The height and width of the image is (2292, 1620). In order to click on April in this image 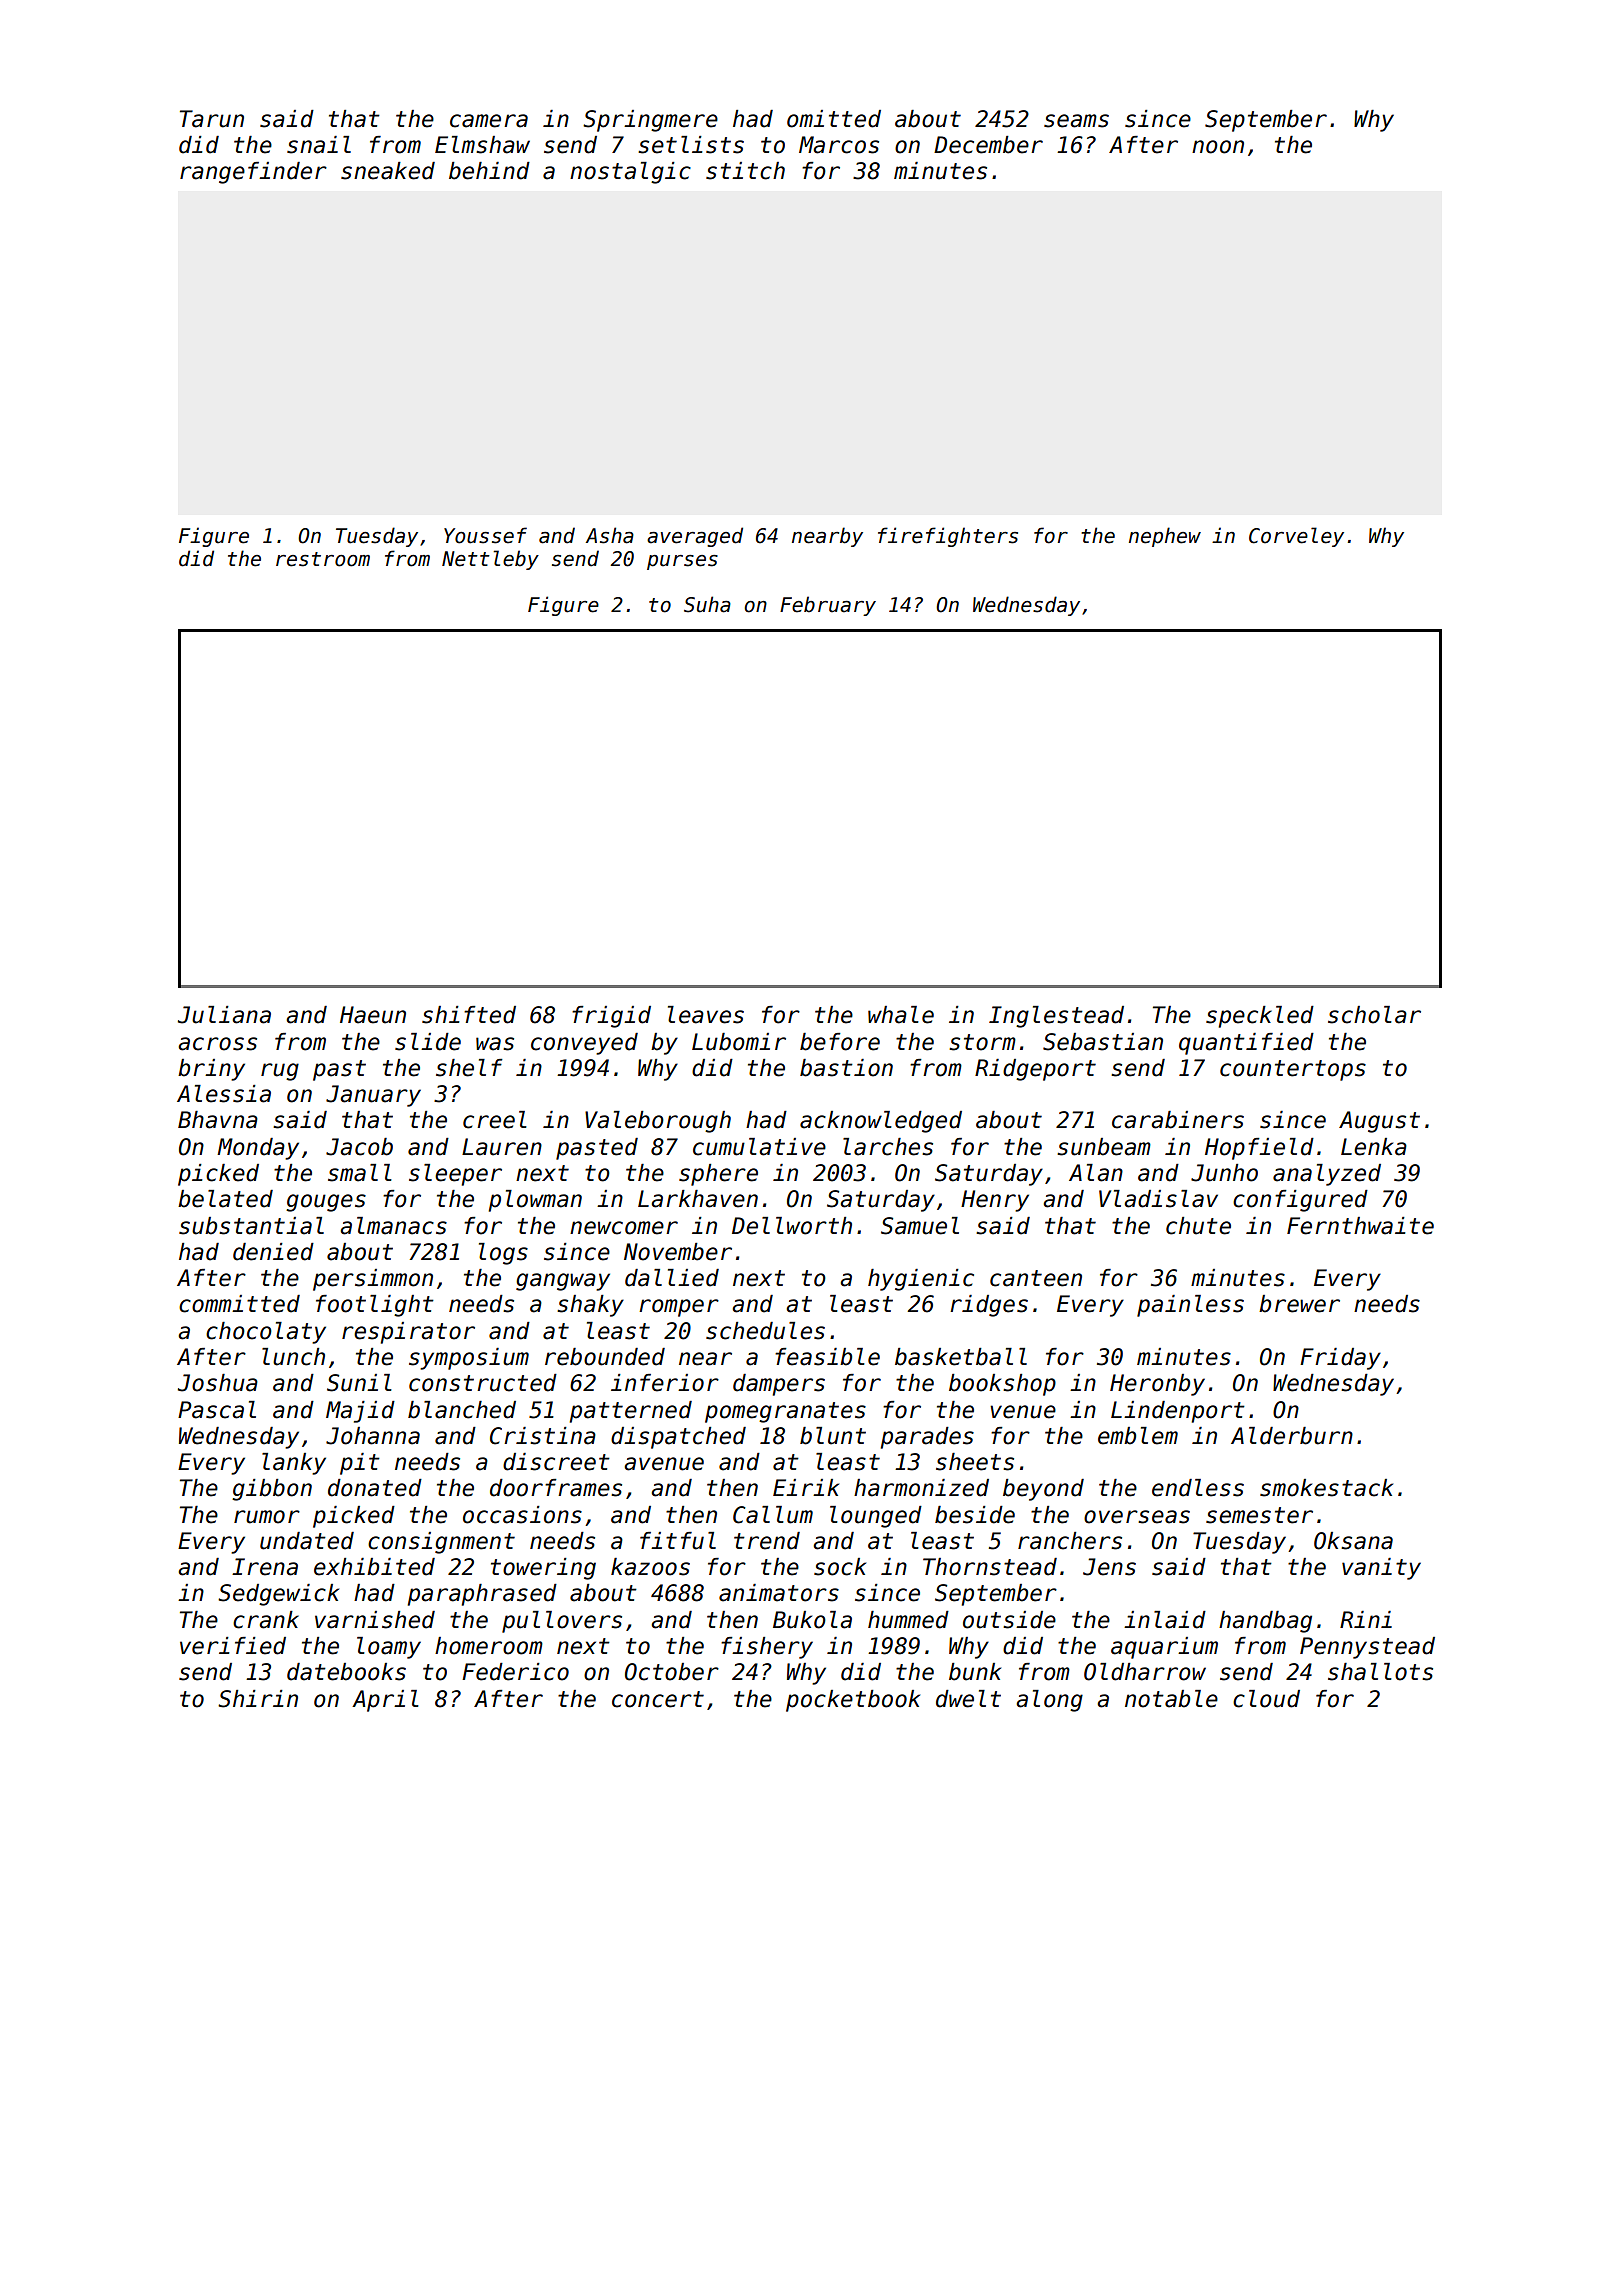, I will do `click(385, 1701)`.
